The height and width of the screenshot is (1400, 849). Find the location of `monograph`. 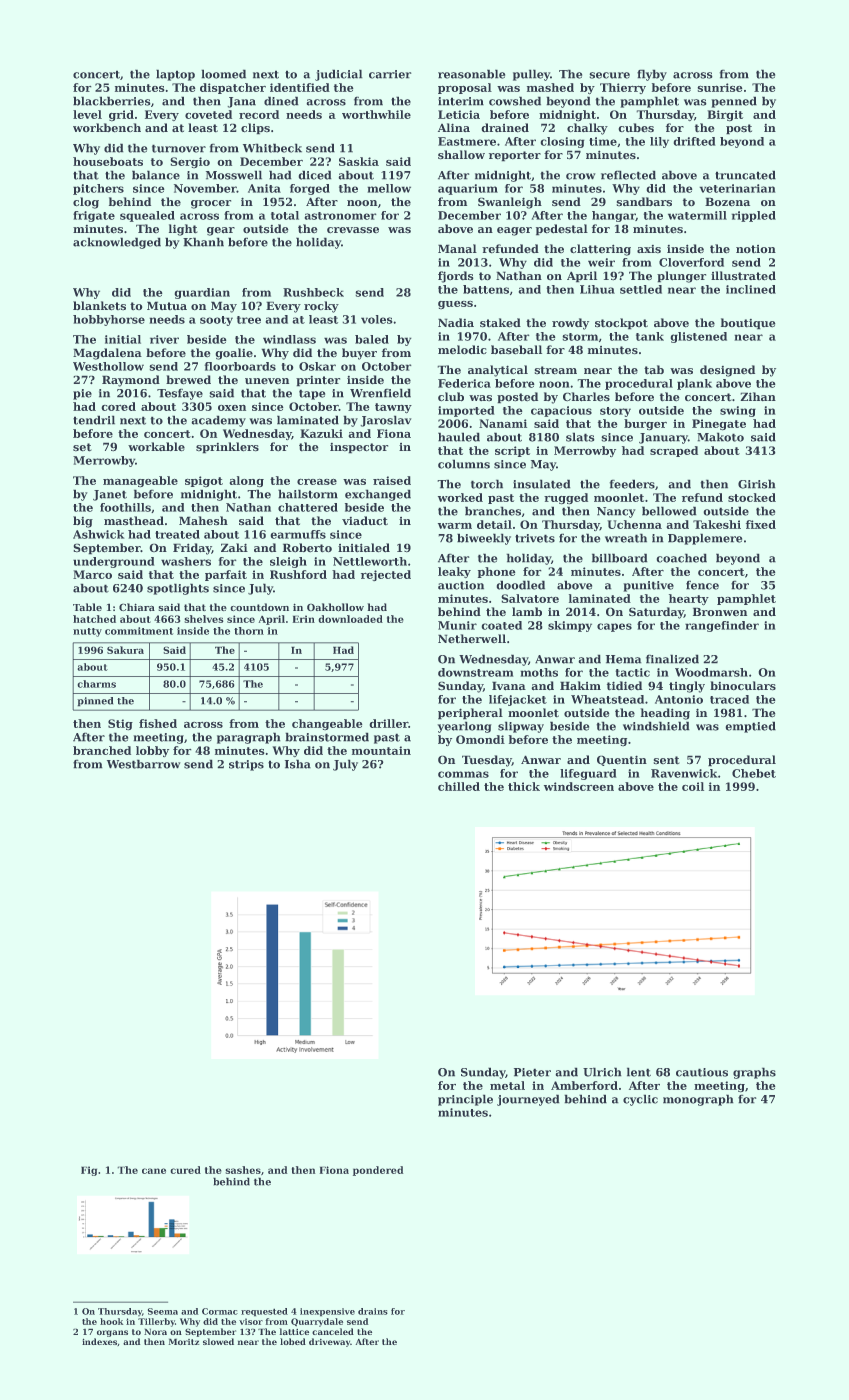

monograph is located at coordinates (698, 1100).
